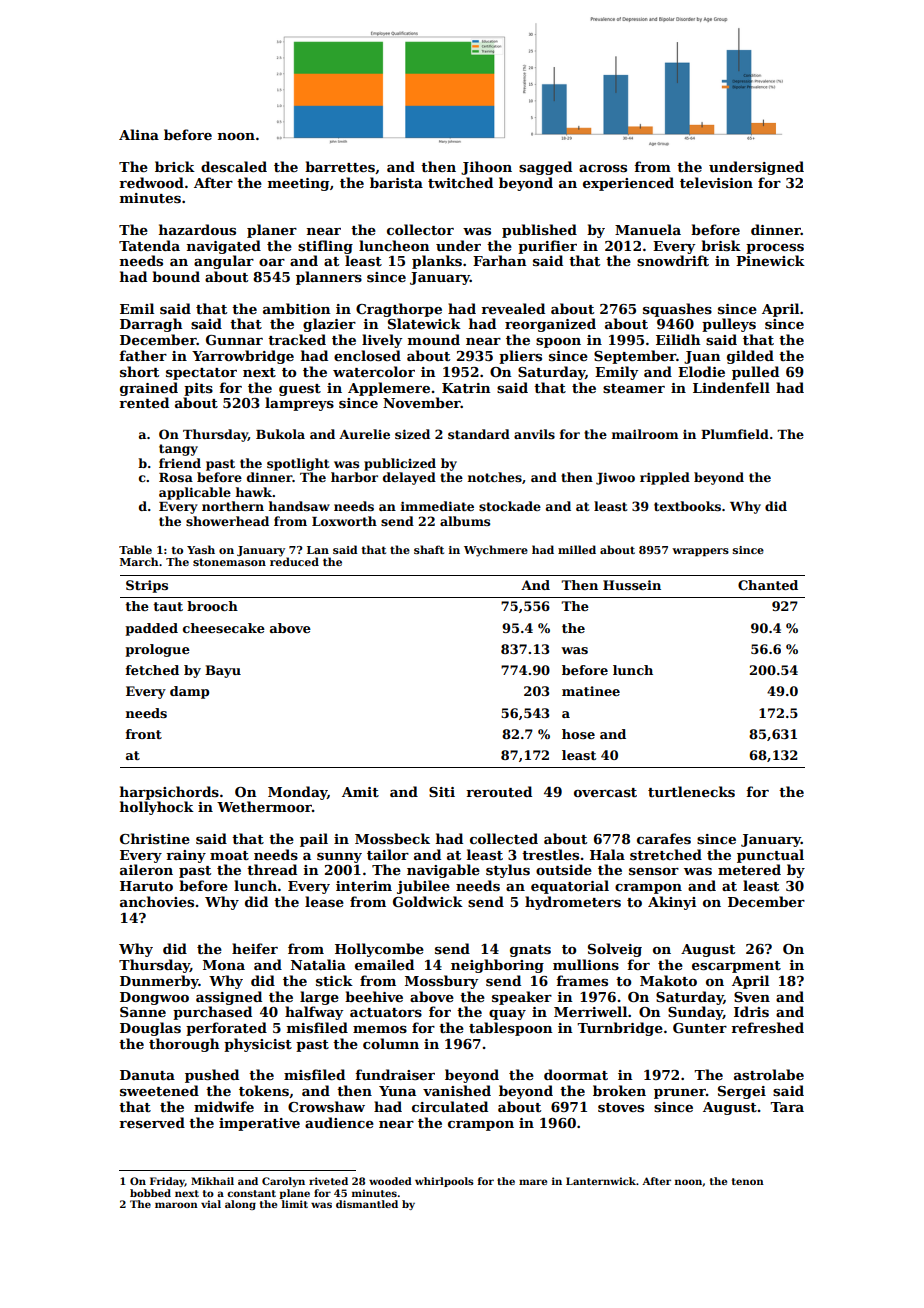 This screenshot has height=1308, width=924. I want to click on imperative, so click(259, 1124).
